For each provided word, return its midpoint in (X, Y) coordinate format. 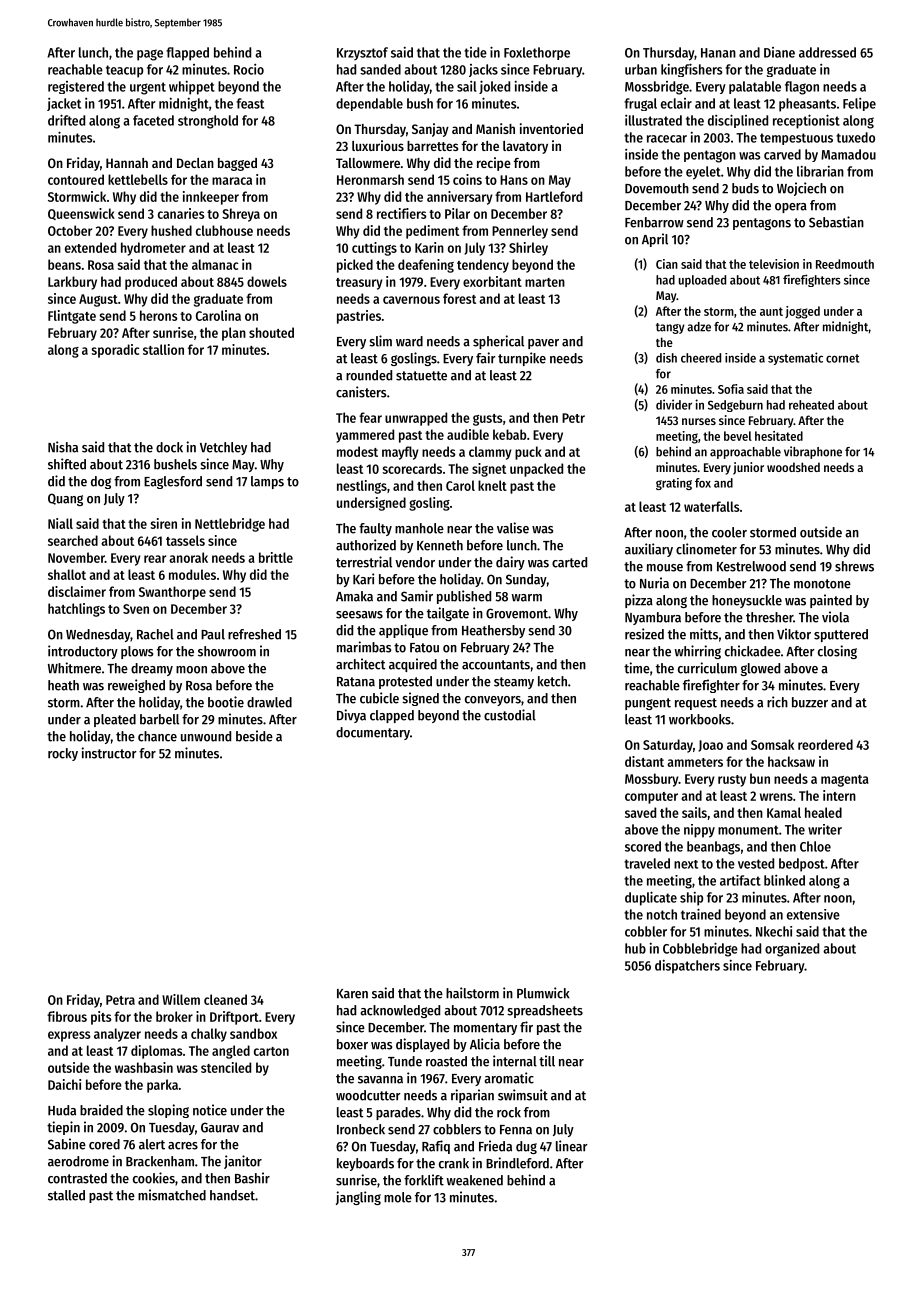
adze (699, 327)
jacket (64, 104)
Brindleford (517, 1163)
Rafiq (436, 1147)
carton (271, 1051)
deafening (426, 266)
